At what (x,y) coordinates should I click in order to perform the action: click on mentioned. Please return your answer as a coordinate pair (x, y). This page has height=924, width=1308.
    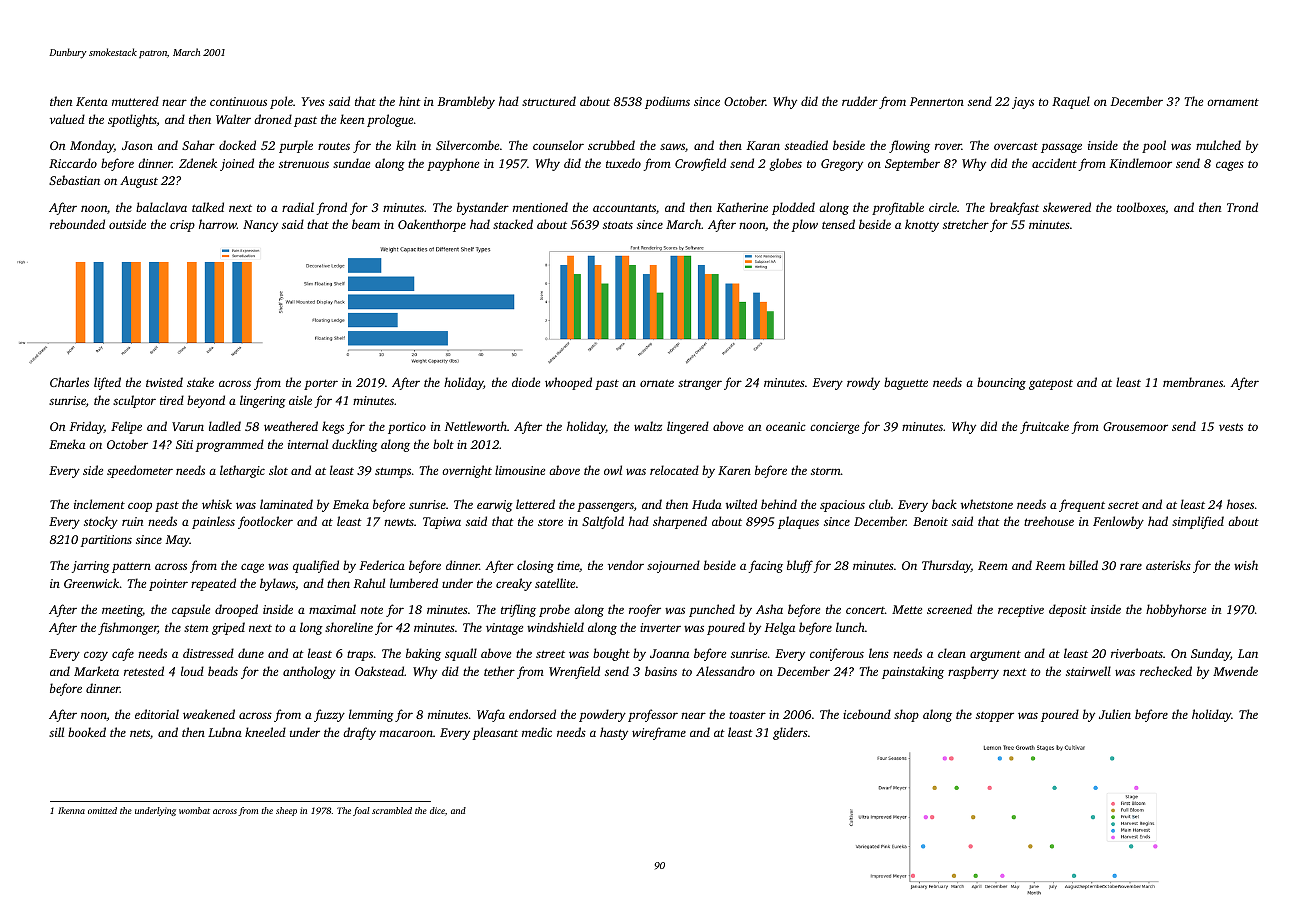
    Looking at the image, I should click on (540, 207).
